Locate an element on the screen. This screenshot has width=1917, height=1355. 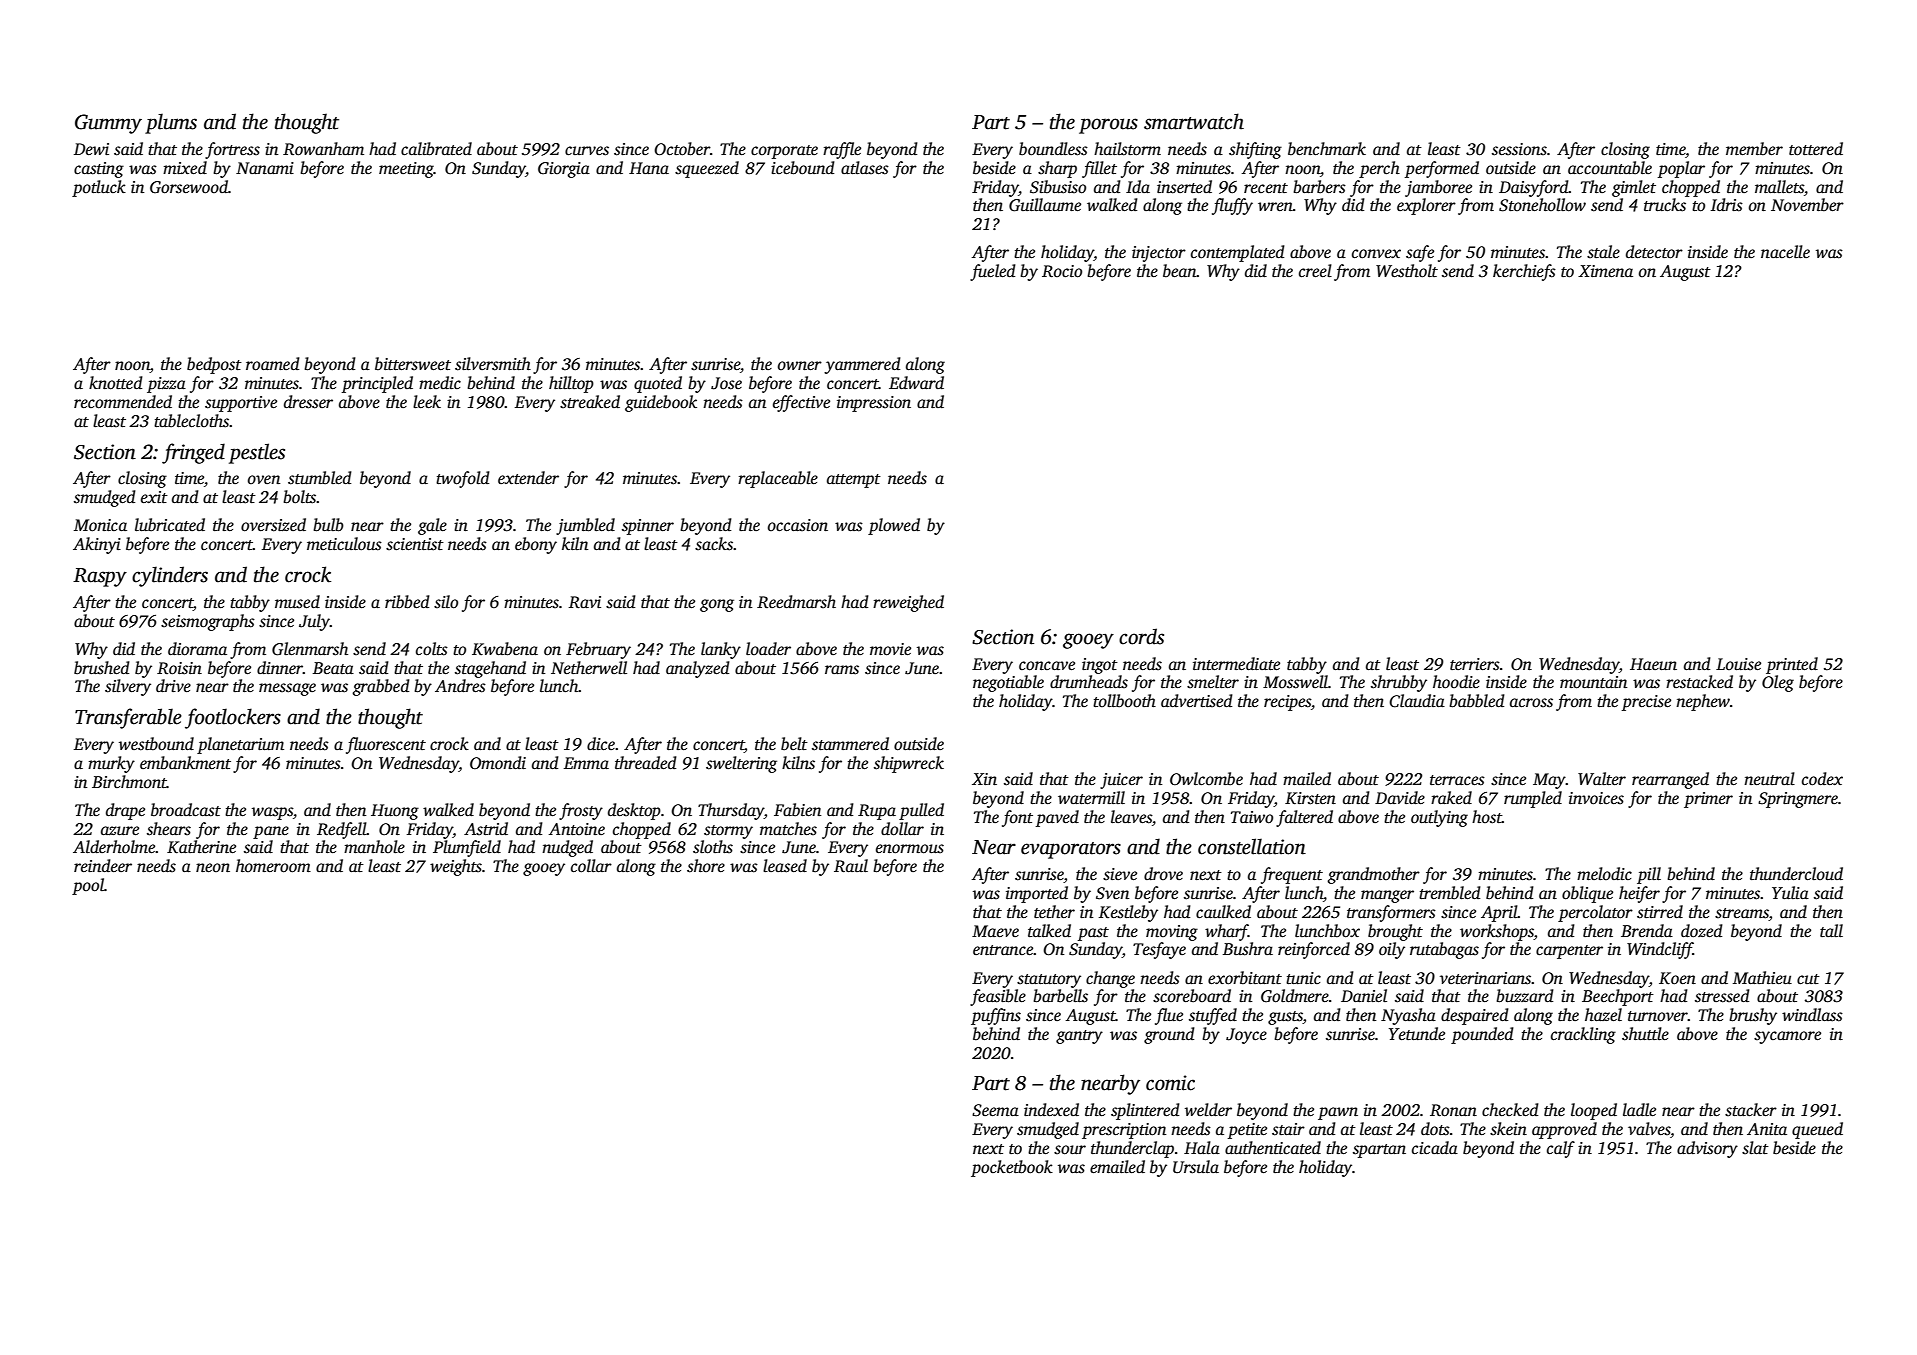
kerchiefs is located at coordinates (1524, 272).
